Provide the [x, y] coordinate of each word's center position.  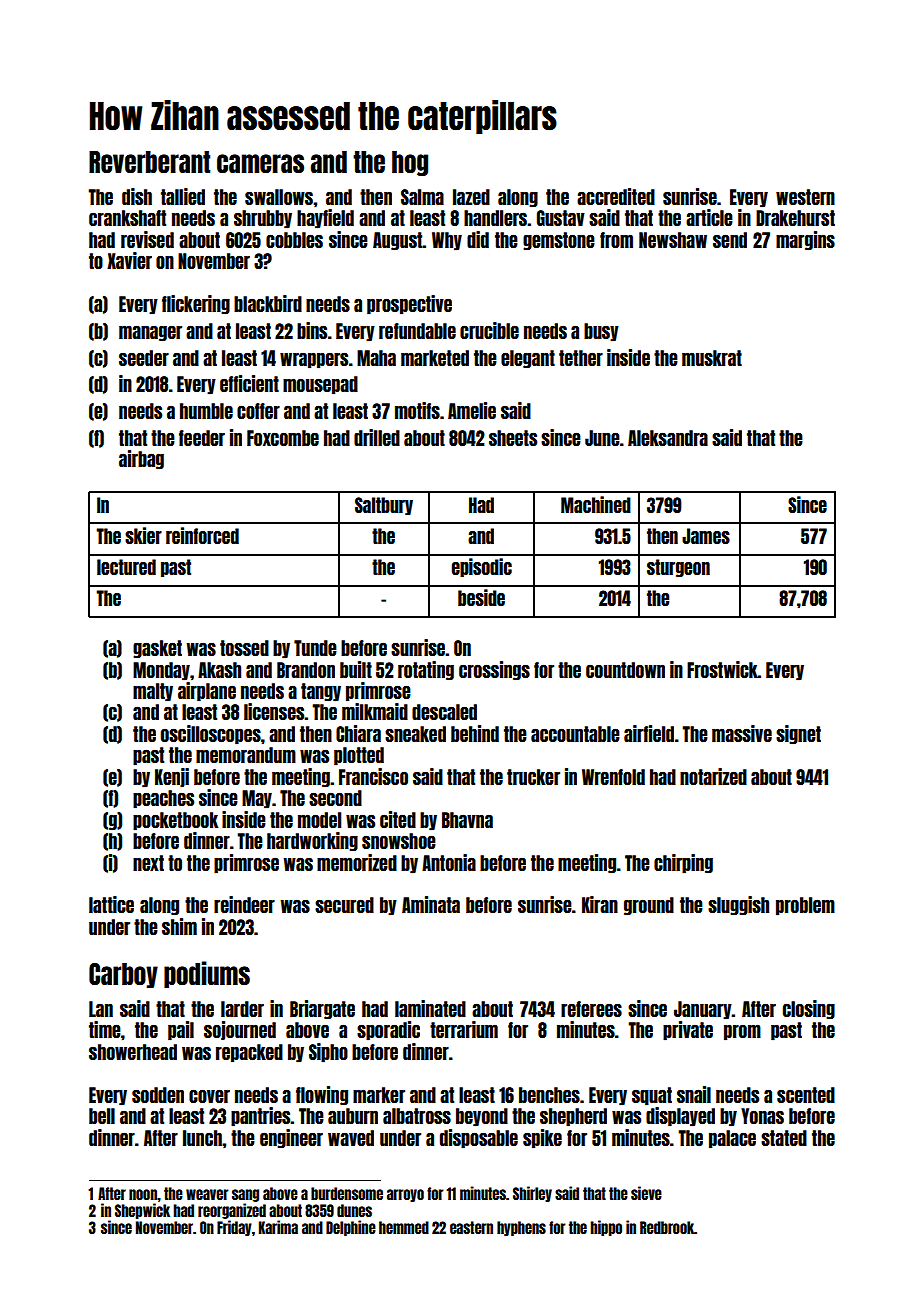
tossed [244, 648]
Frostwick [722, 669]
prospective [409, 305]
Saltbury [384, 506]
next [148, 863]
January [703, 1010]
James [706, 536]
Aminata [431, 904]
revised [147, 239]
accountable [575, 734]
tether [581, 358]
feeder [202, 438]
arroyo [405, 1195]
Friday [234, 1228]
